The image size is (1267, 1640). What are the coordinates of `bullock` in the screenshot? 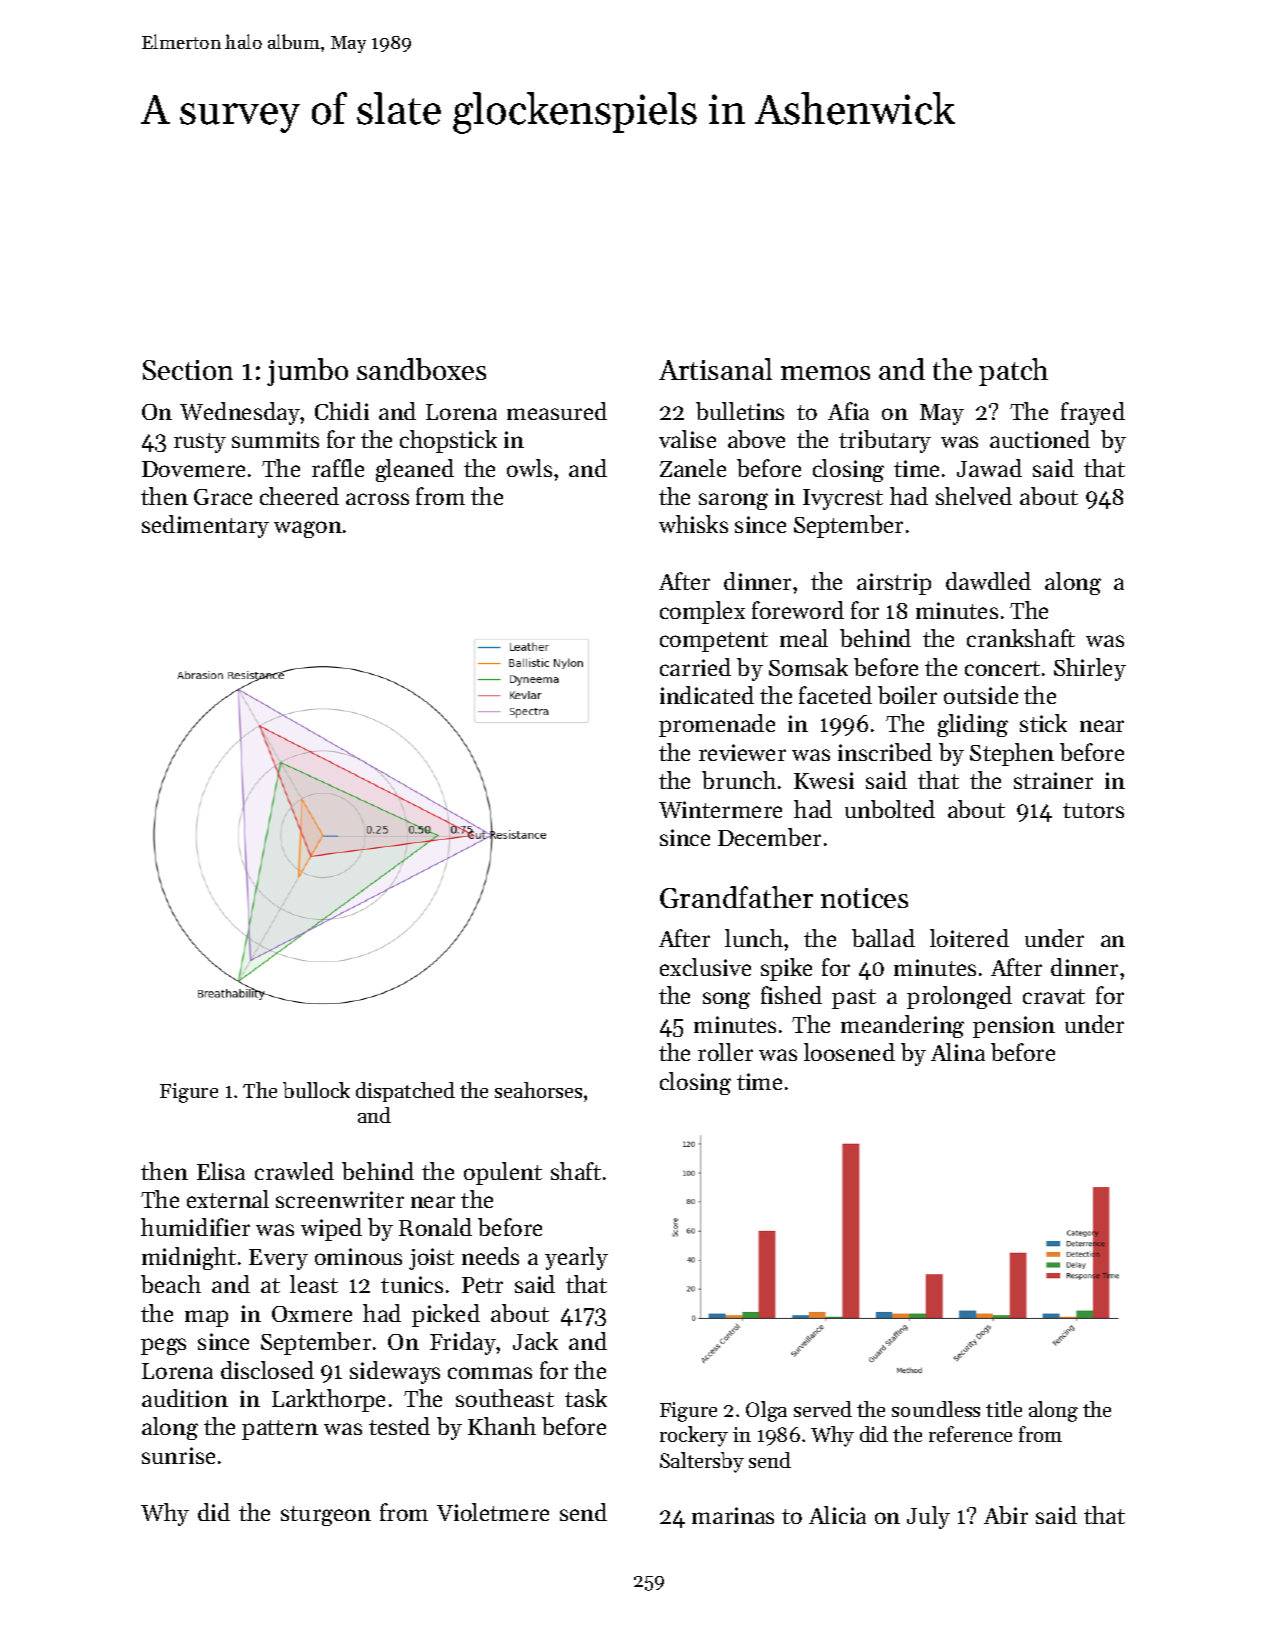 It's located at (316, 1090).
